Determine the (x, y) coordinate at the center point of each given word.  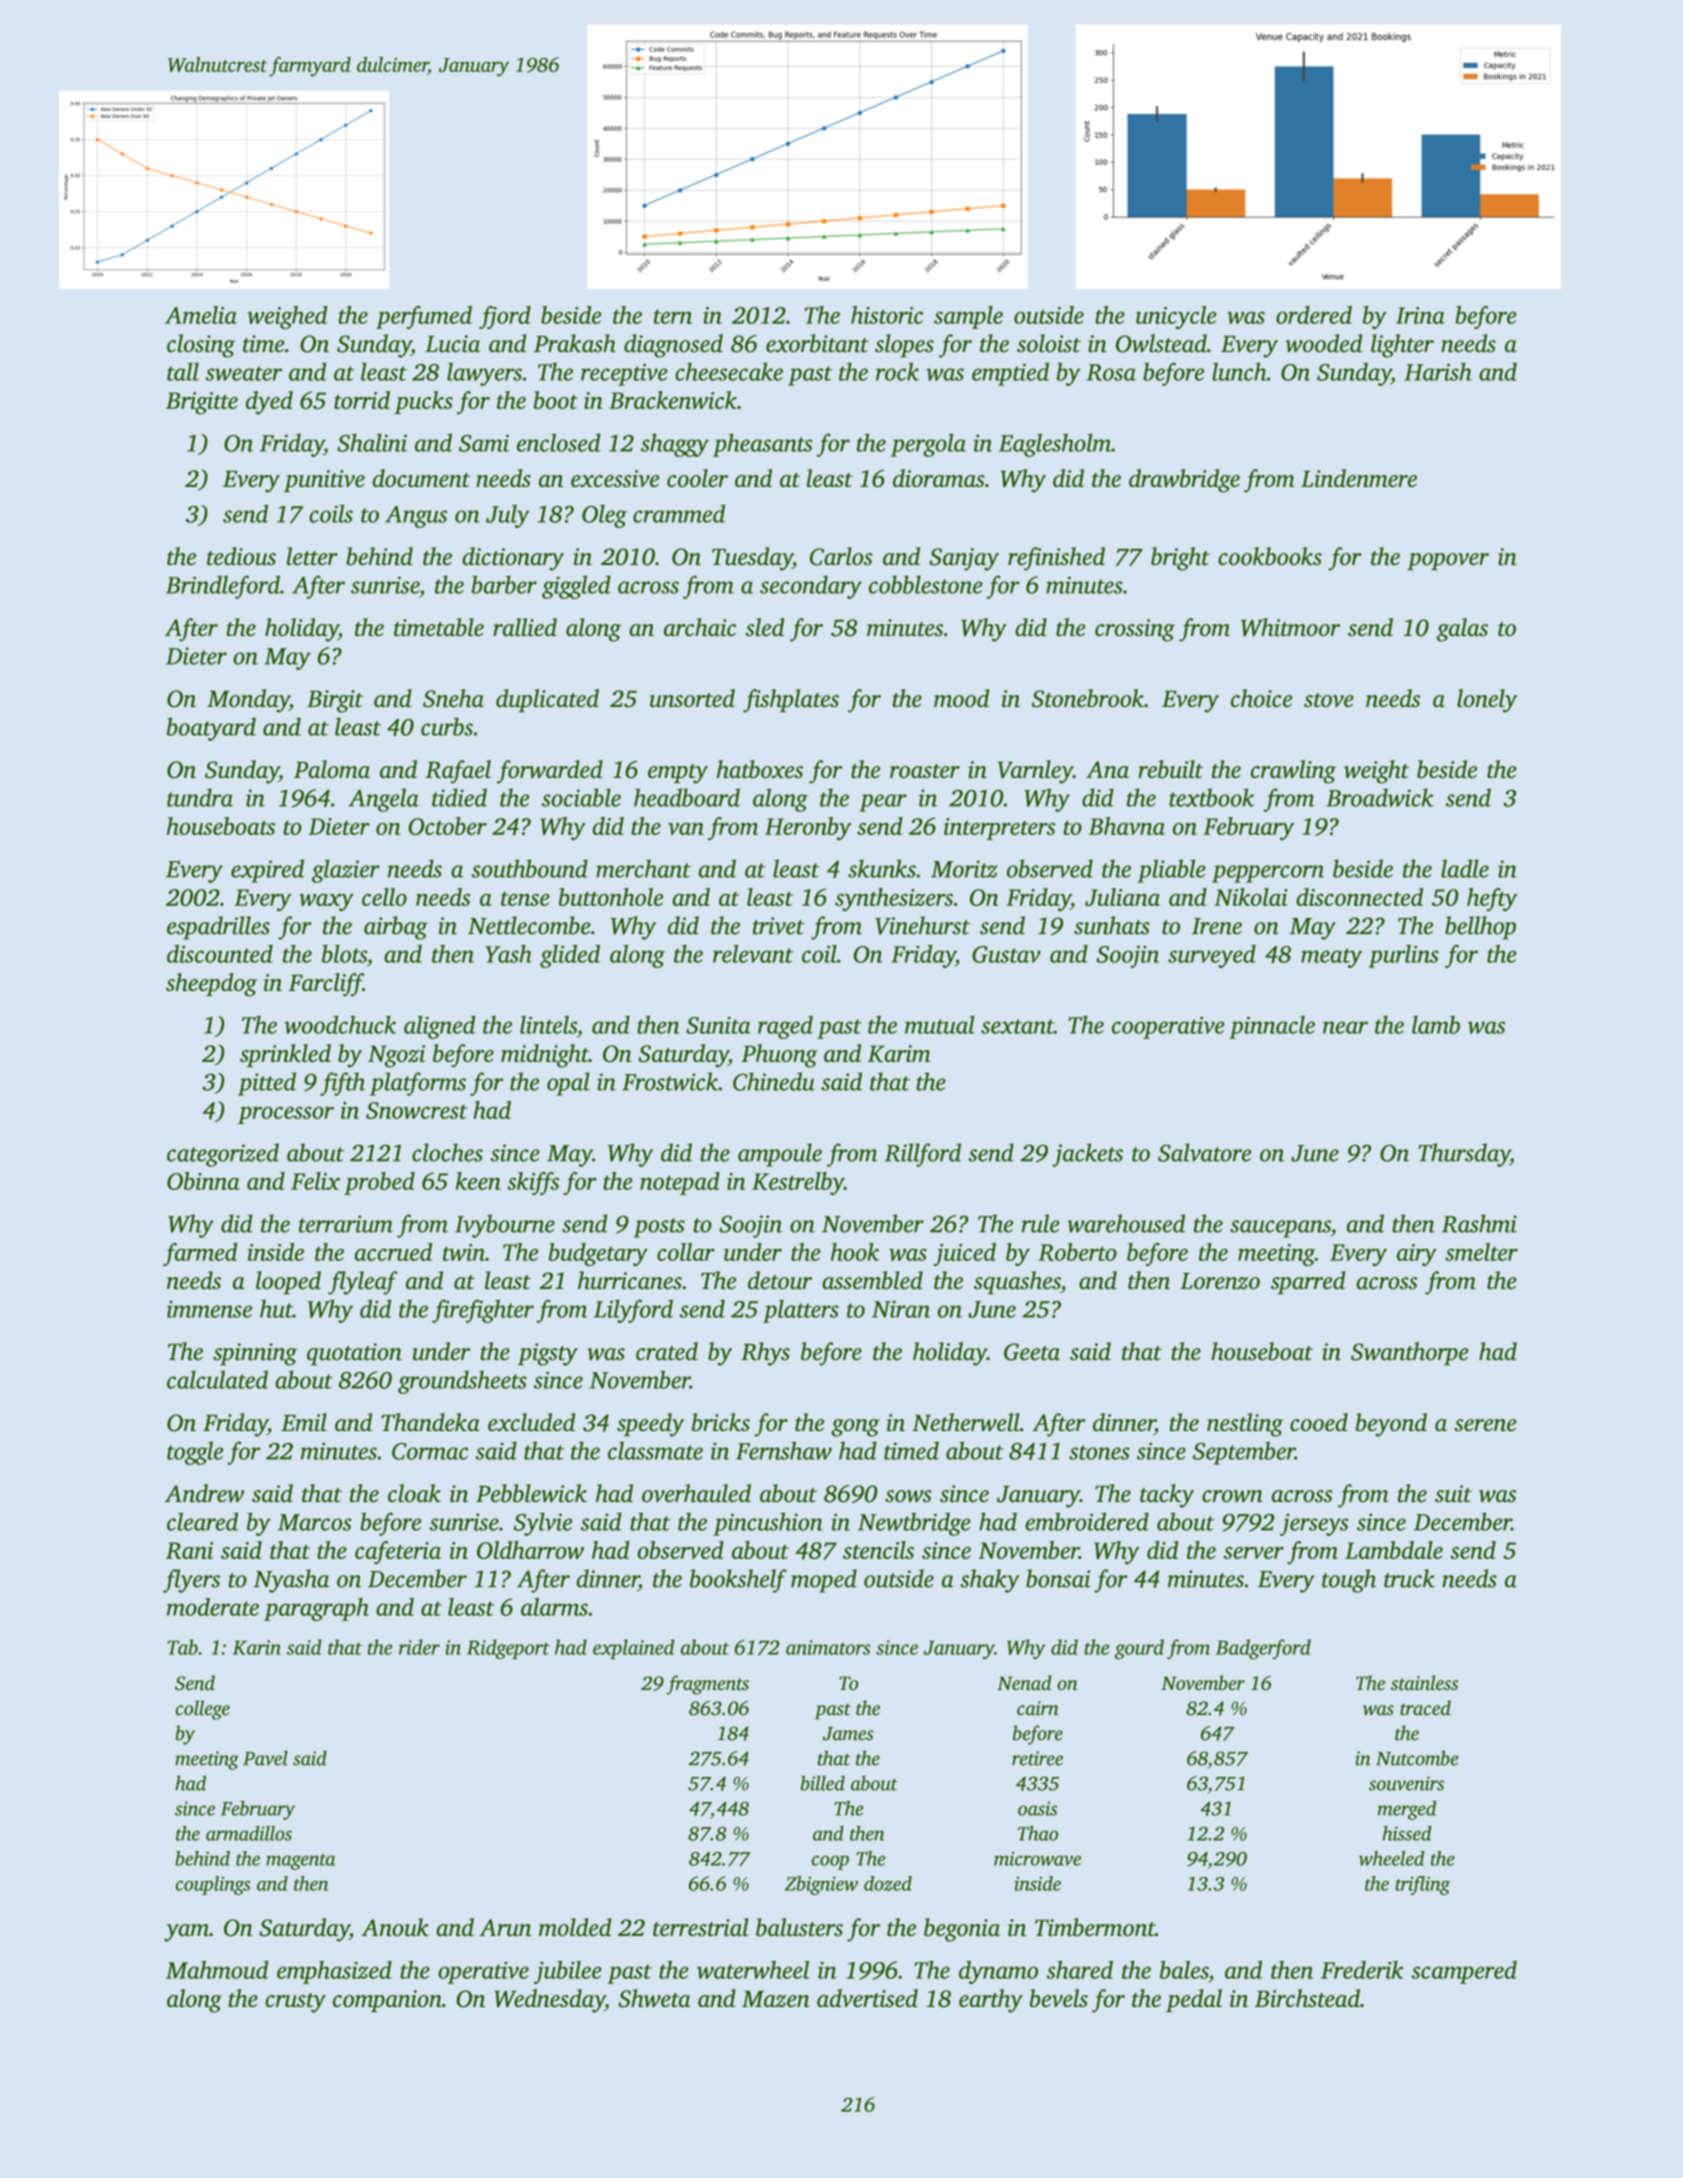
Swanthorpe (1410, 1353)
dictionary (513, 559)
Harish (1438, 371)
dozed (888, 1883)
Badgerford (1263, 1649)
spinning (255, 1354)
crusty (295, 2003)
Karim (899, 1053)
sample (968, 317)
